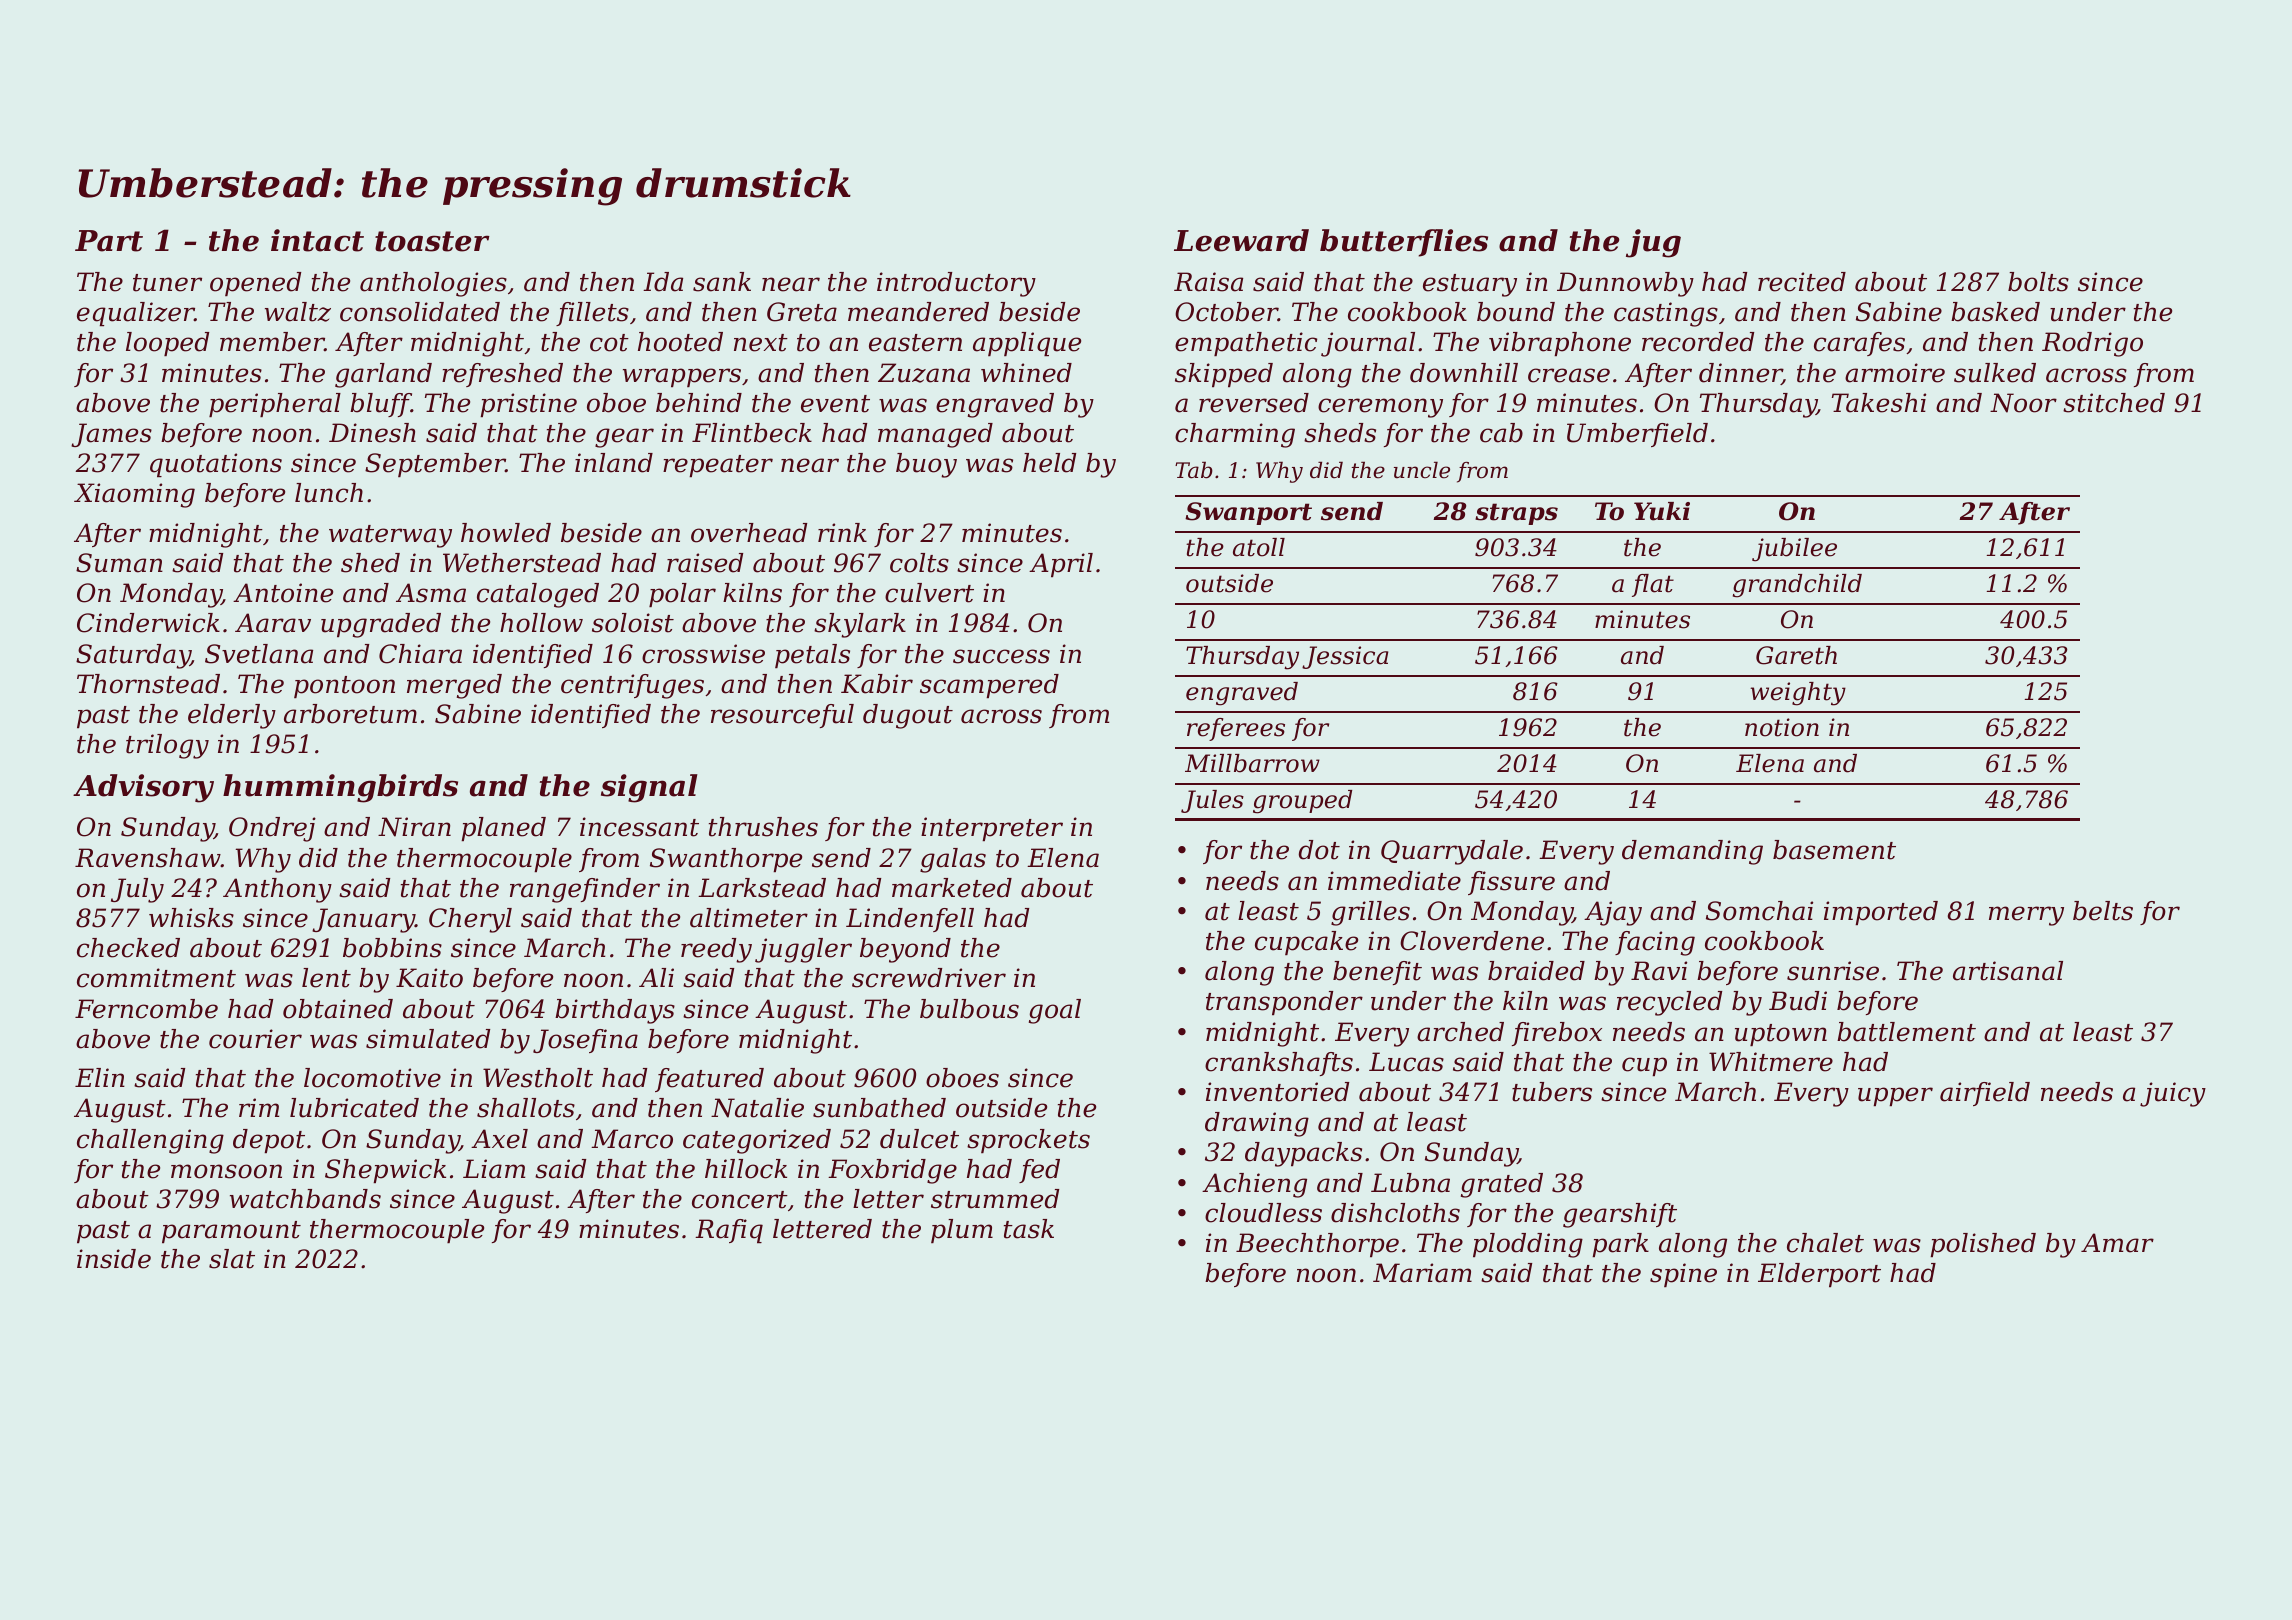 This image has width=2292, height=1620. What do you see at coordinates (726, 860) in the image?
I see `Swanthorpe` at bounding box center [726, 860].
